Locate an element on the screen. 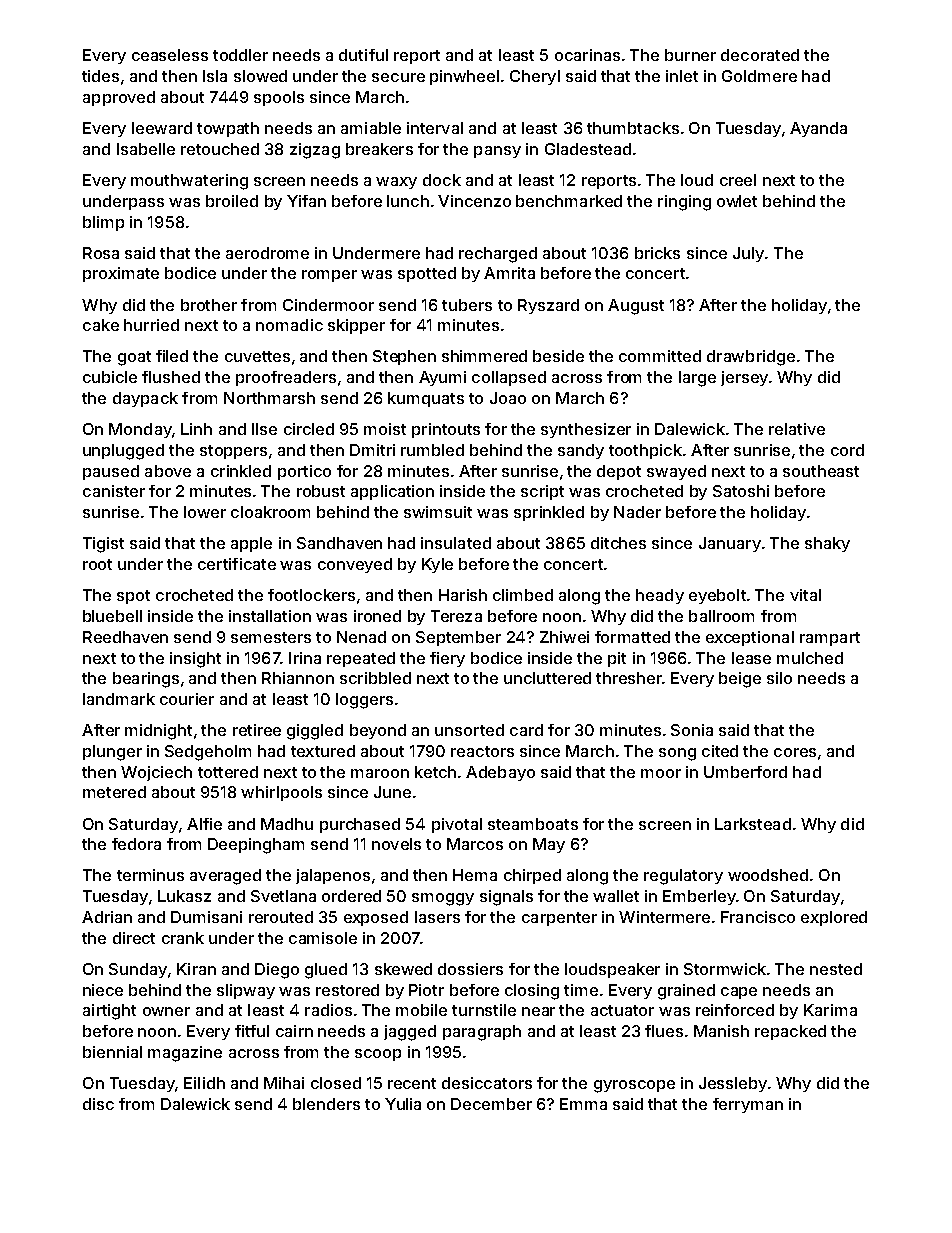 This screenshot has width=952, height=1233. shaky is located at coordinates (827, 544).
